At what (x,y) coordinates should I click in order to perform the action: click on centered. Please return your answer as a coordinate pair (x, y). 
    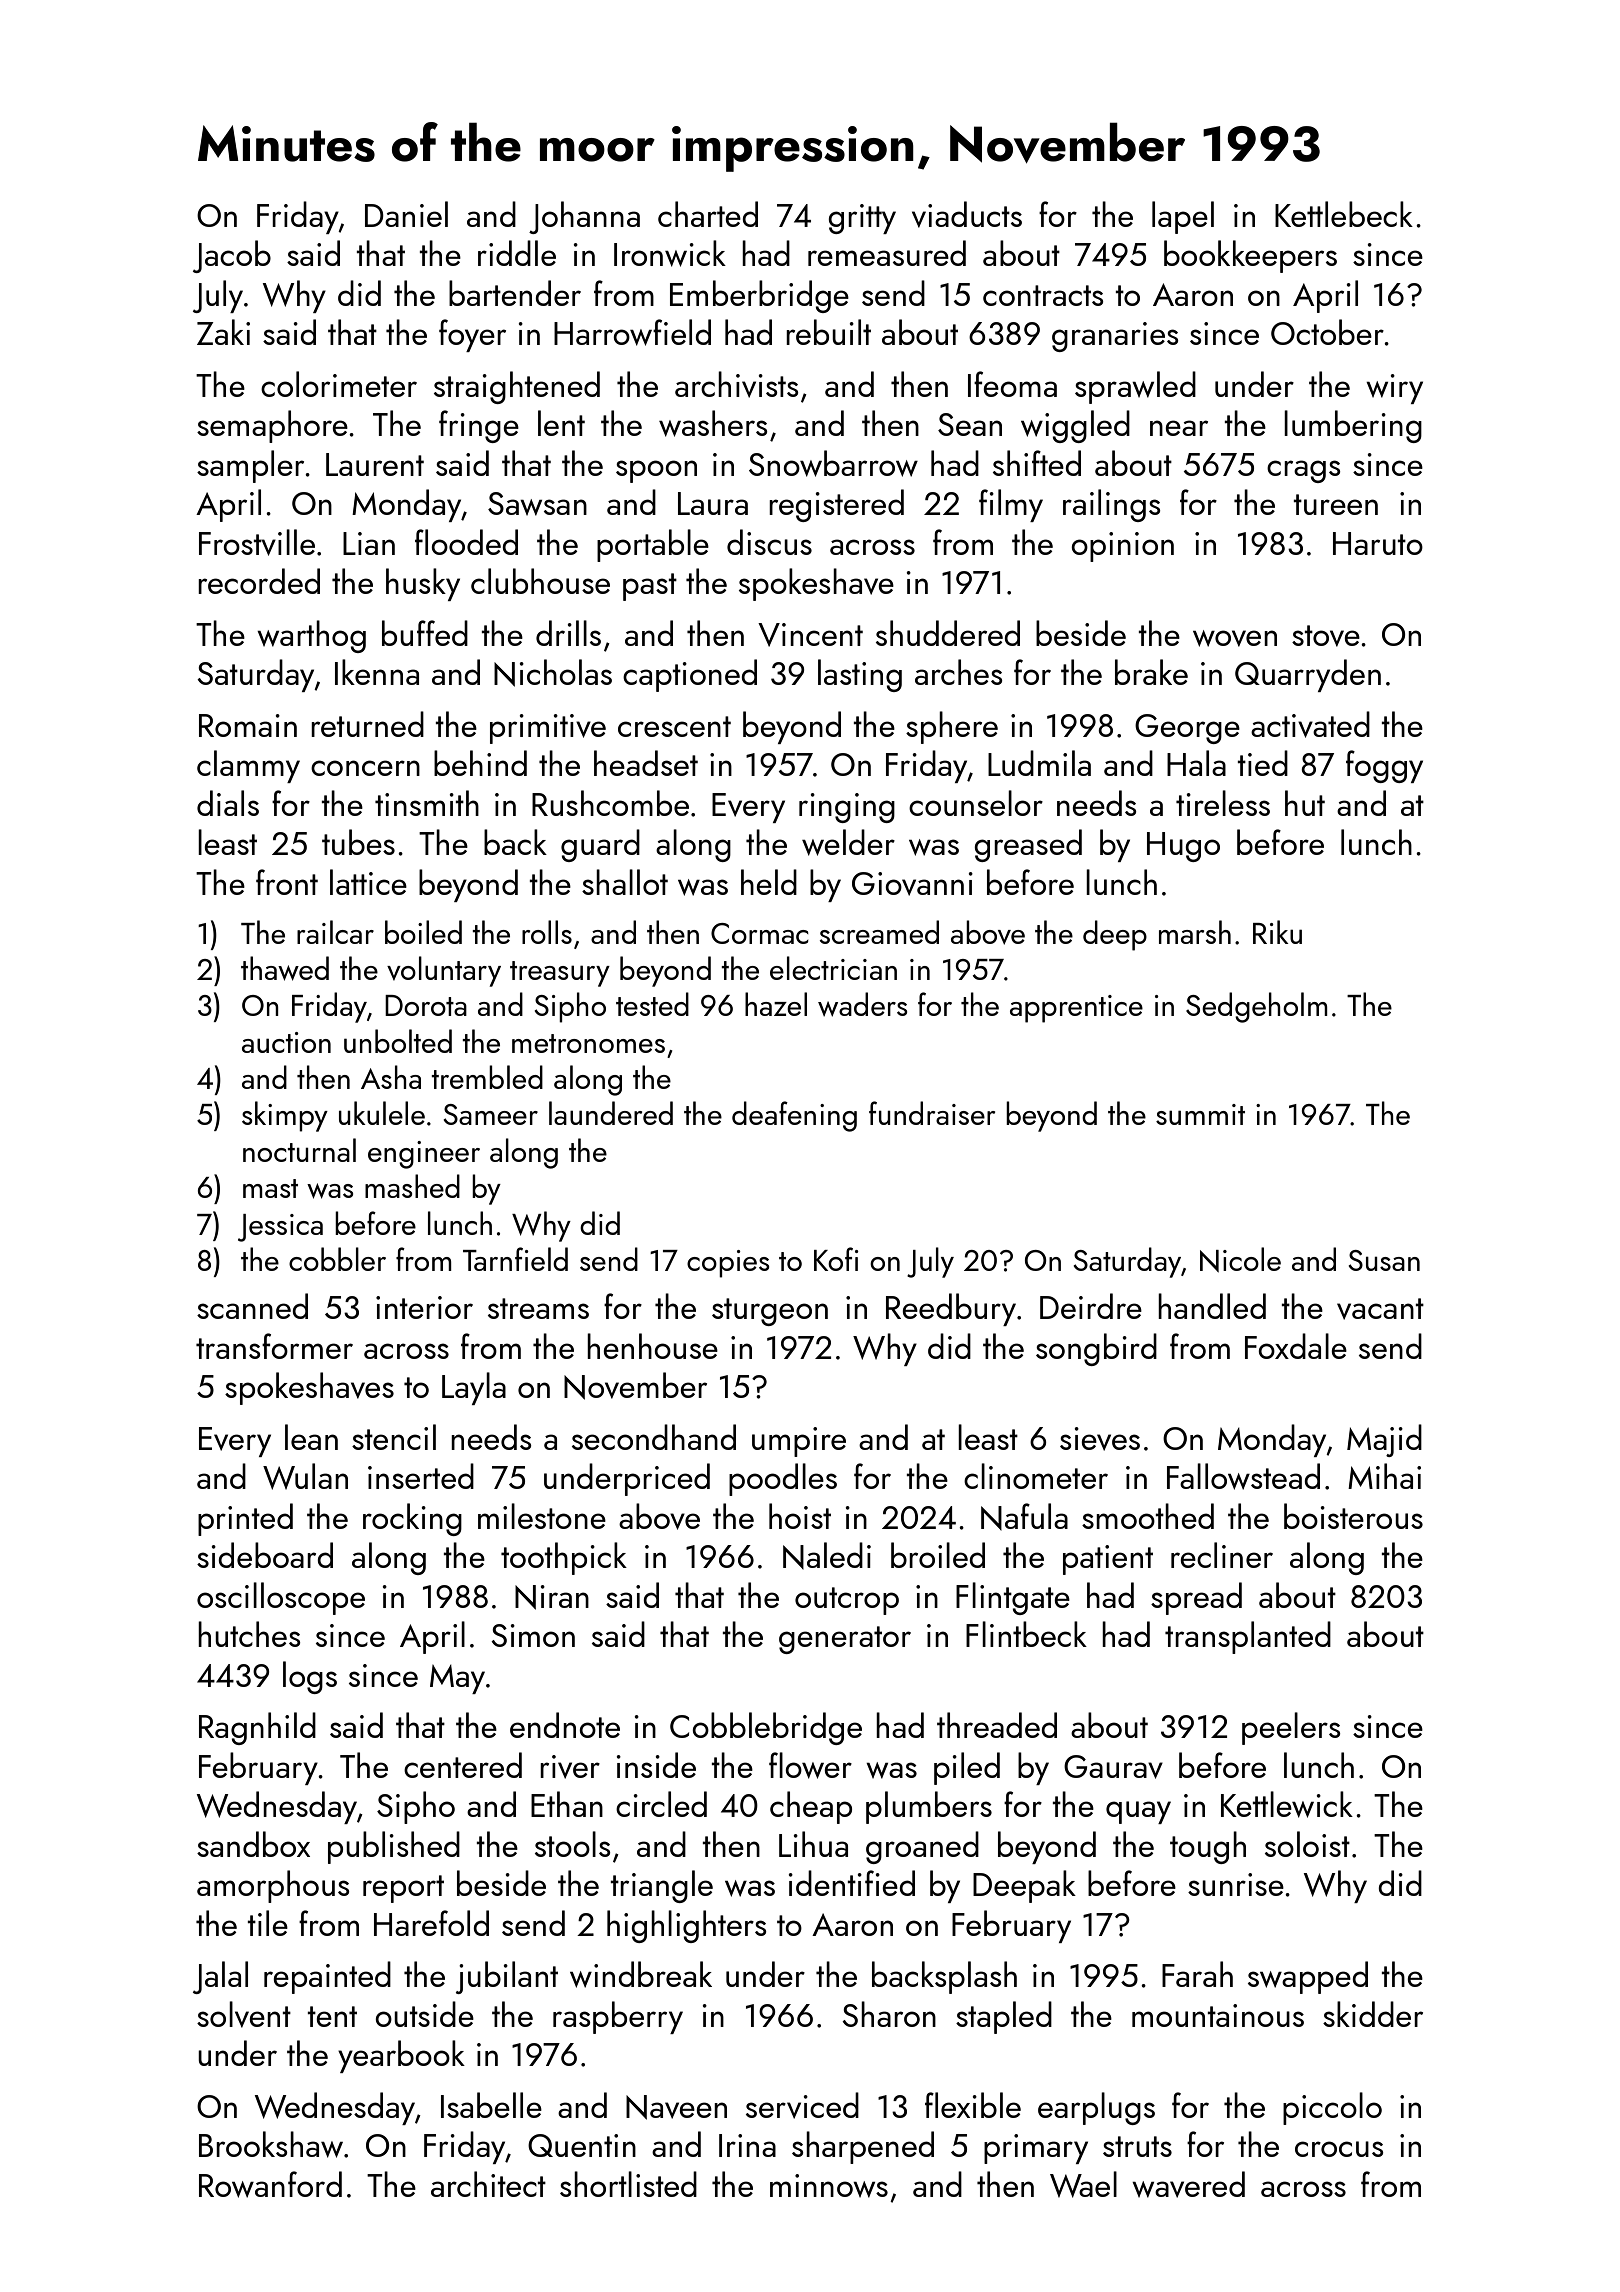
    Looking at the image, I should click on (463, 1765).
